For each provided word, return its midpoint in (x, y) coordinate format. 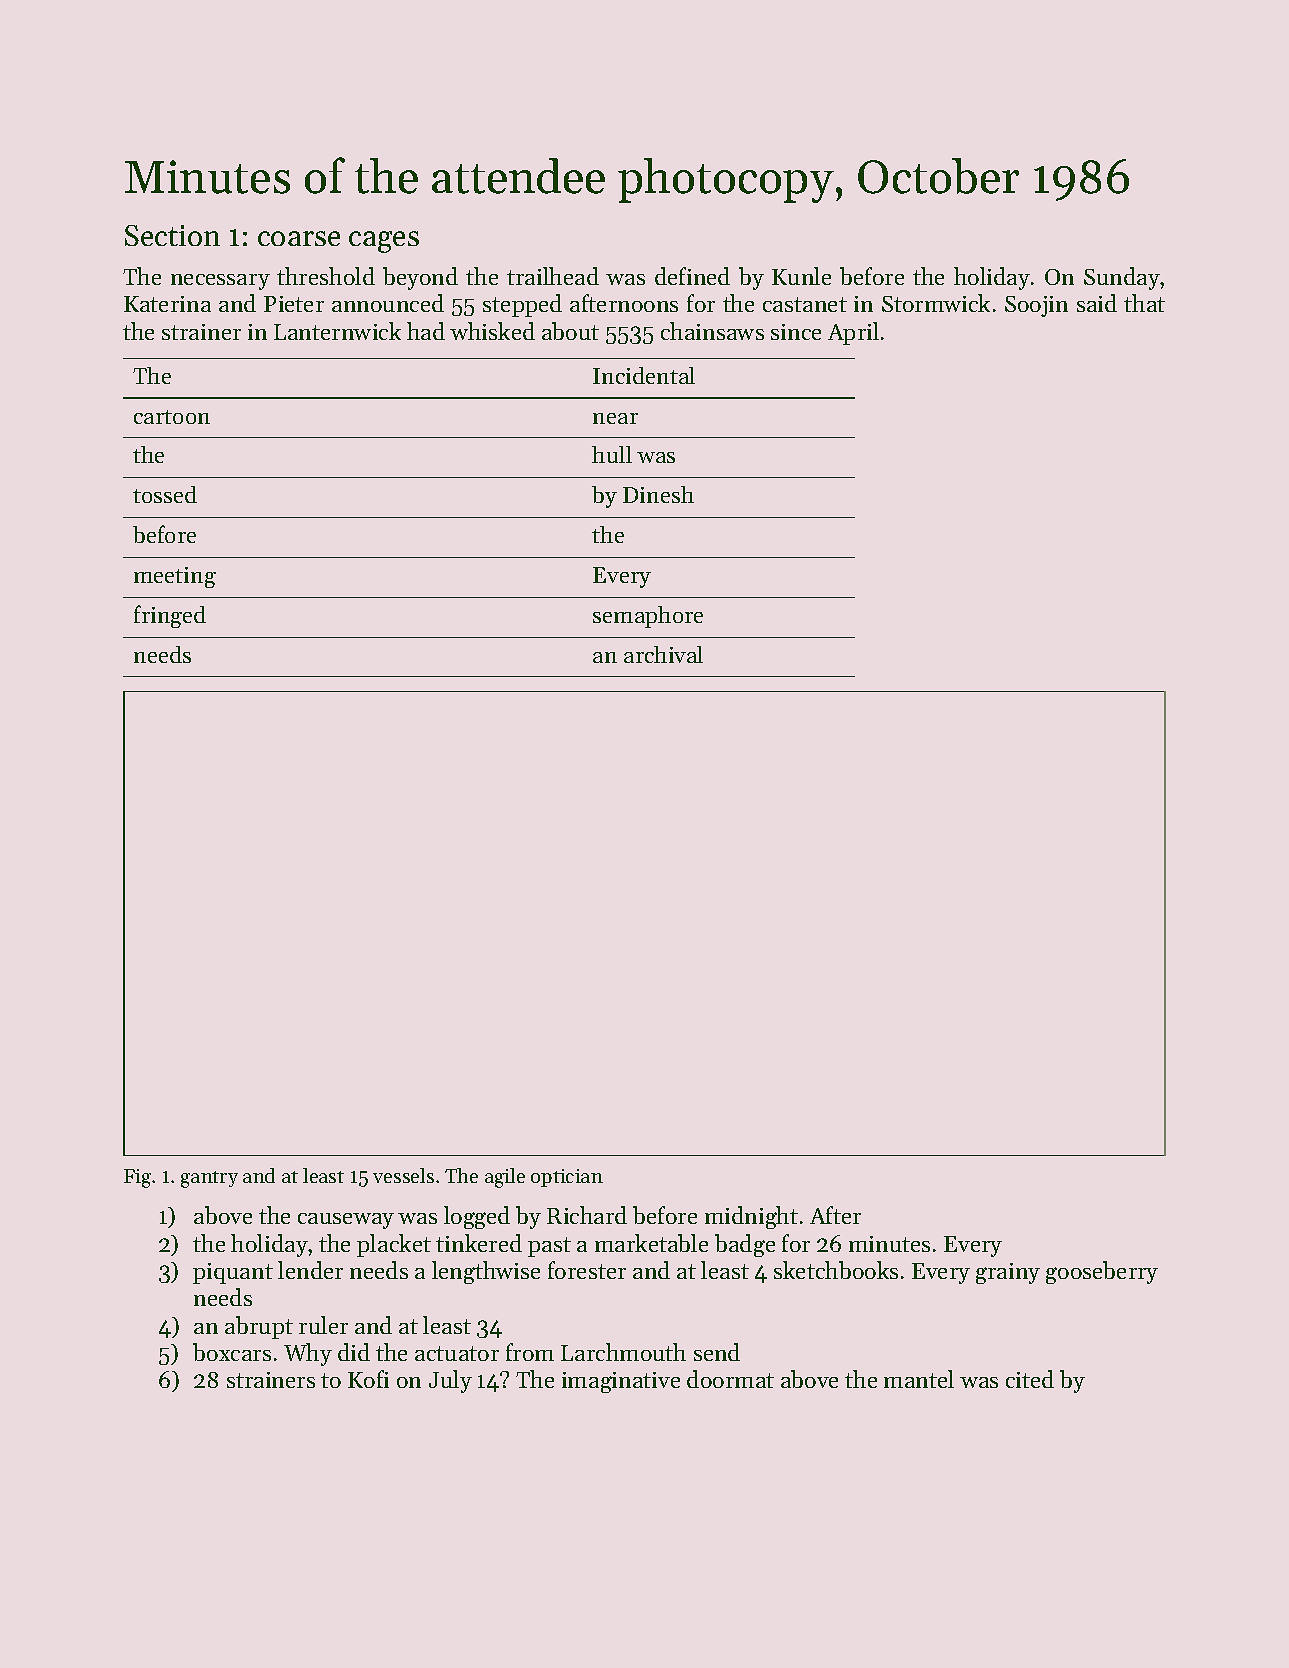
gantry (209, 1179)
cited (1030, 1379)
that (1144, 303)
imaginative (621, 1382)
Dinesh (658, 494)
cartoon (172, 417)
